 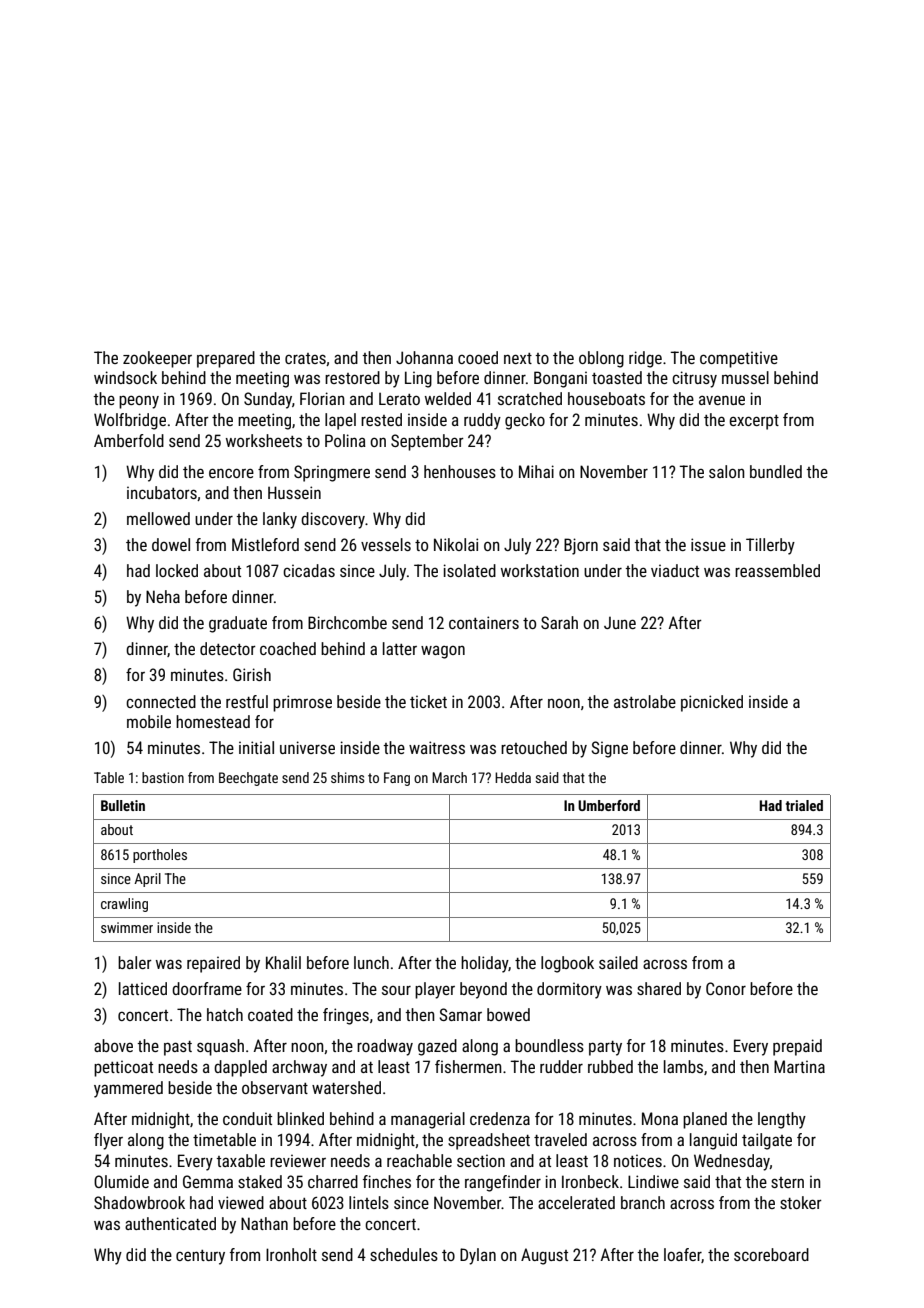 What do you see at coordinates (530, 398) in the screenshot?
I see `scratched` at bounding box center [530, 398].
